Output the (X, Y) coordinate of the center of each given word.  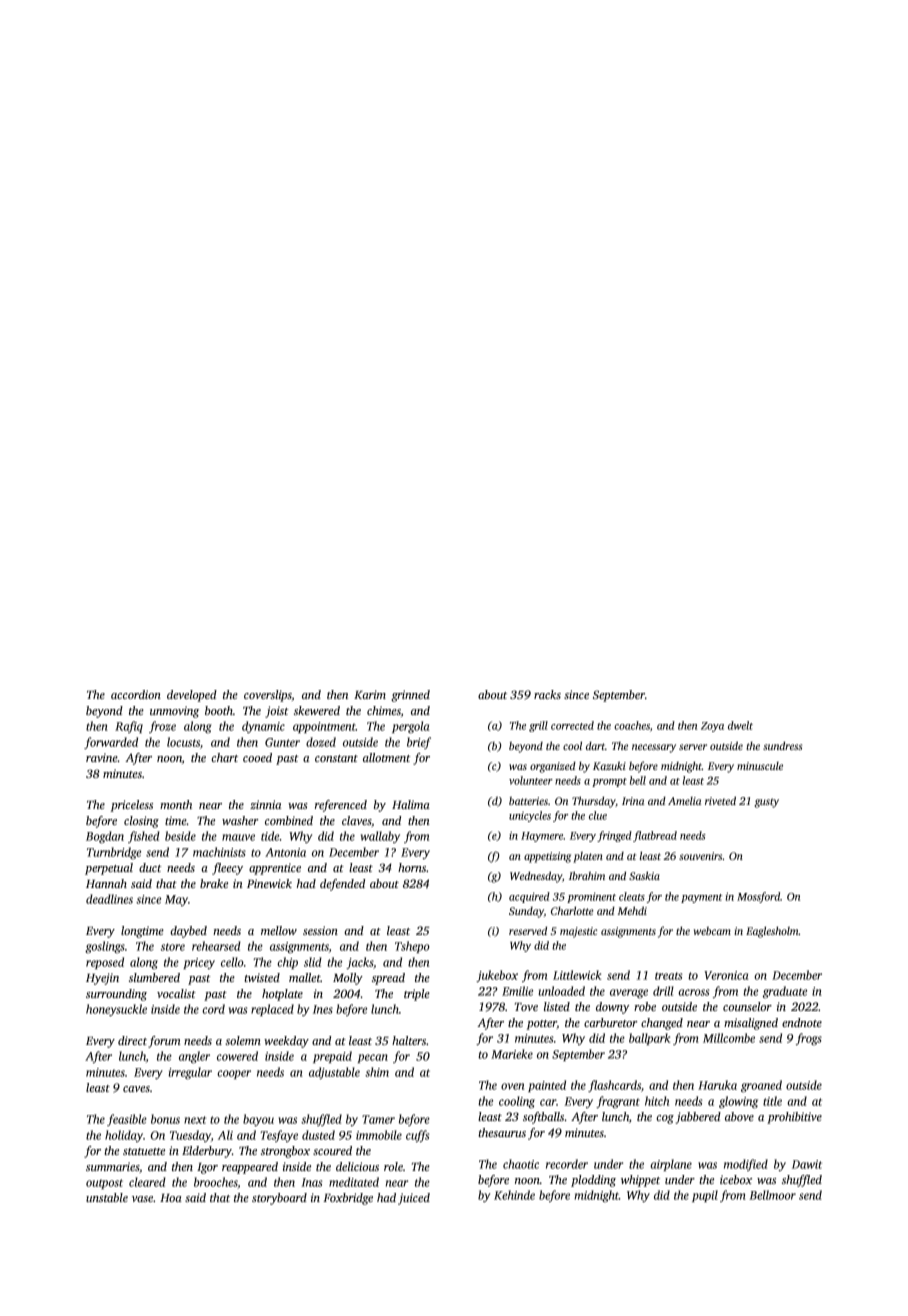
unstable (107, 1197)
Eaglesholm (772, 932)
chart (224, 757)
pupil (705, 1196)
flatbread (655, 836)
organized (553, 767)
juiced (414, 1199)
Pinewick (269, 883)
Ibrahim (587, 875)
